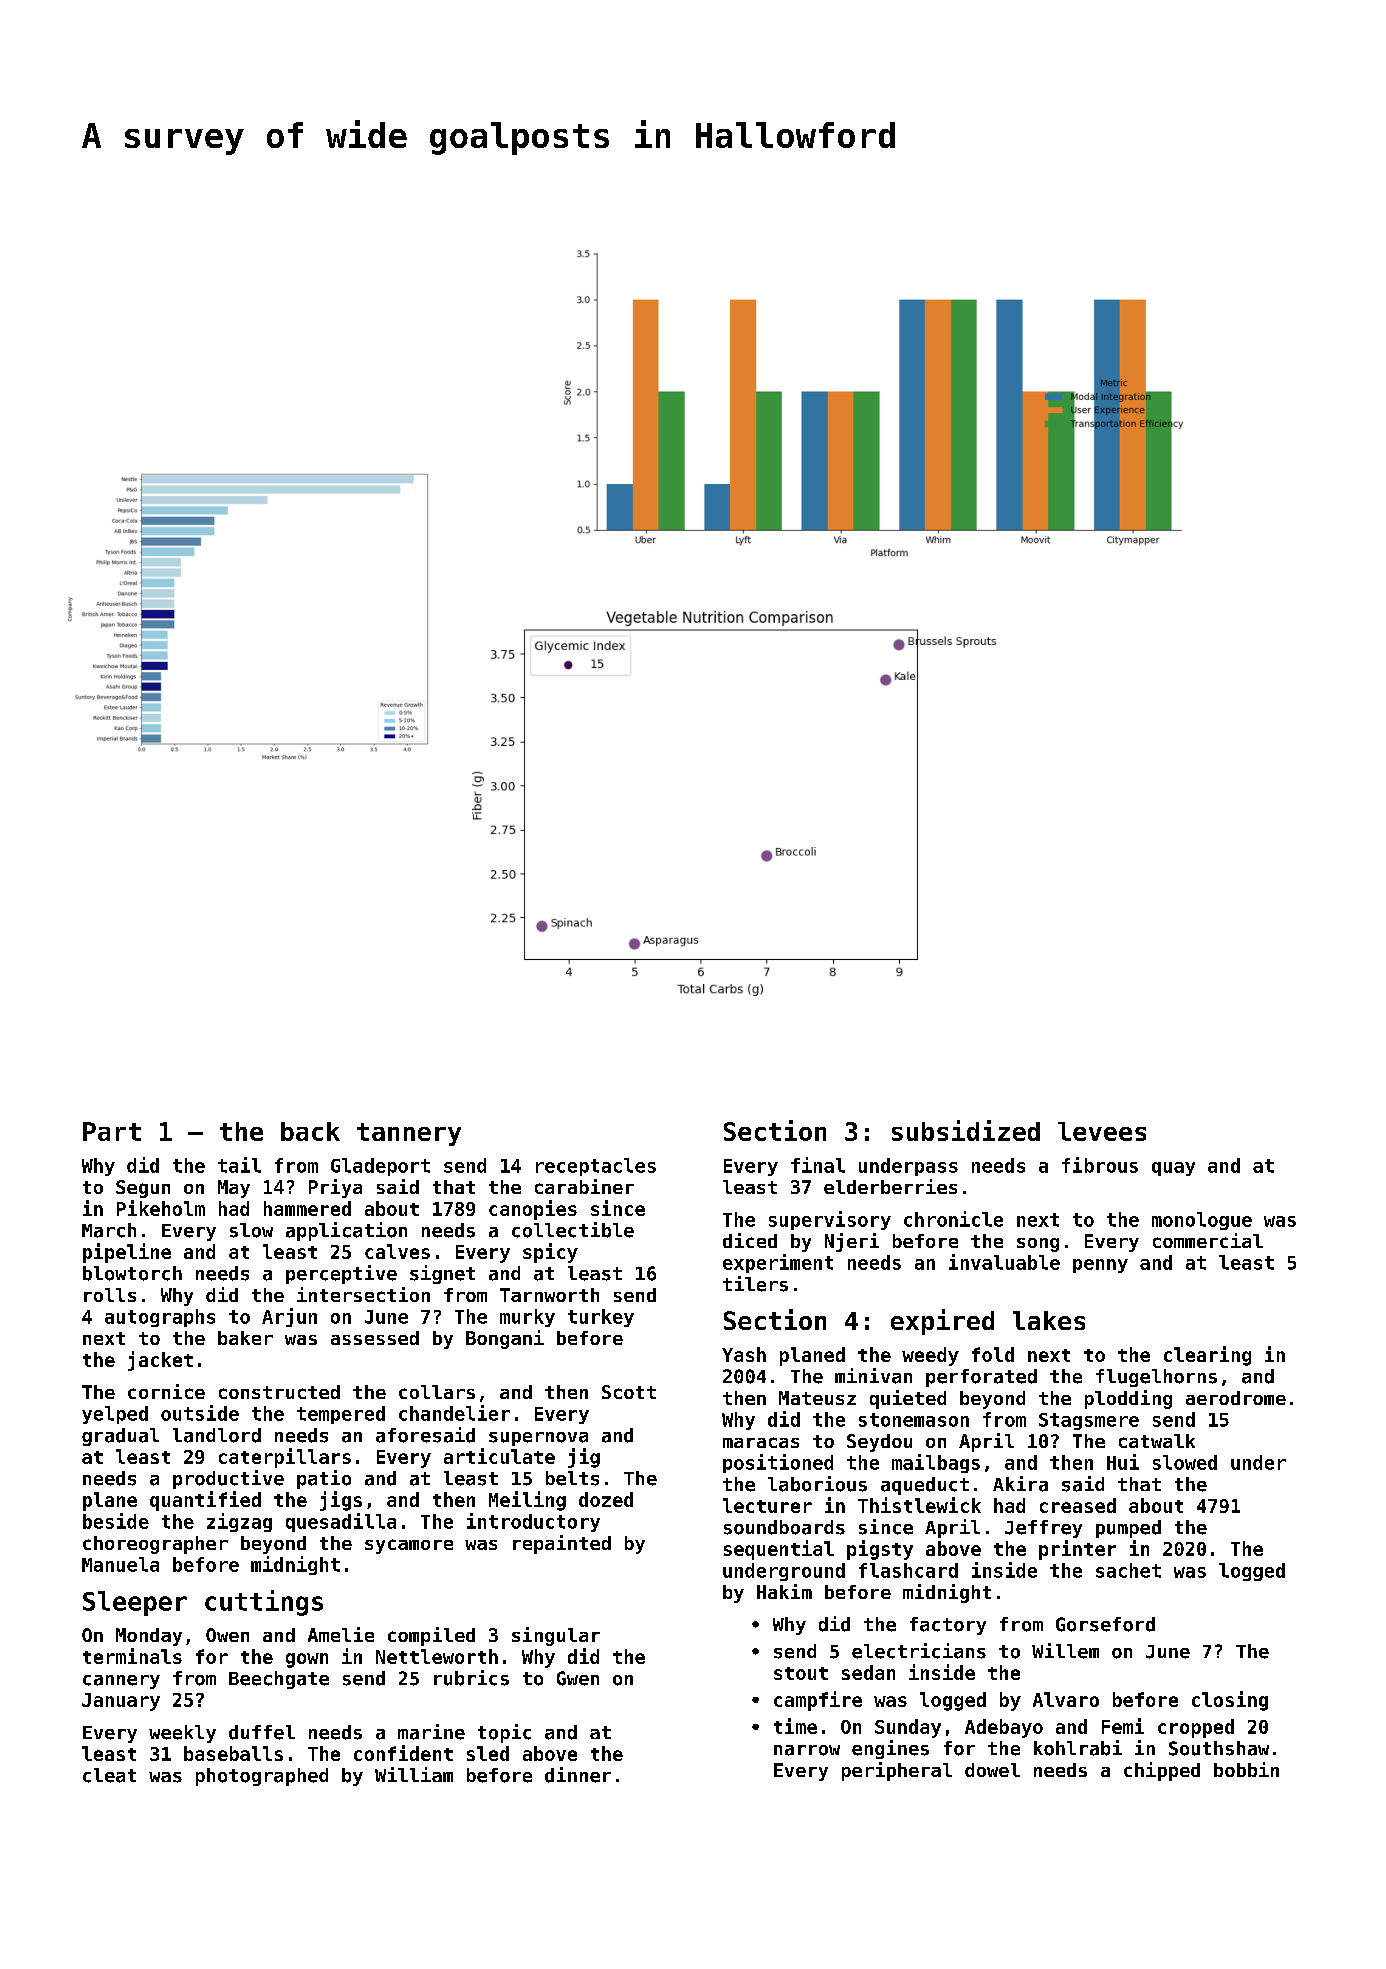 This screenshot has width=1386, height=1969. Describe the element at coordinates (1100, 1165) in the screenshot. I see `fibrous` at that location.
